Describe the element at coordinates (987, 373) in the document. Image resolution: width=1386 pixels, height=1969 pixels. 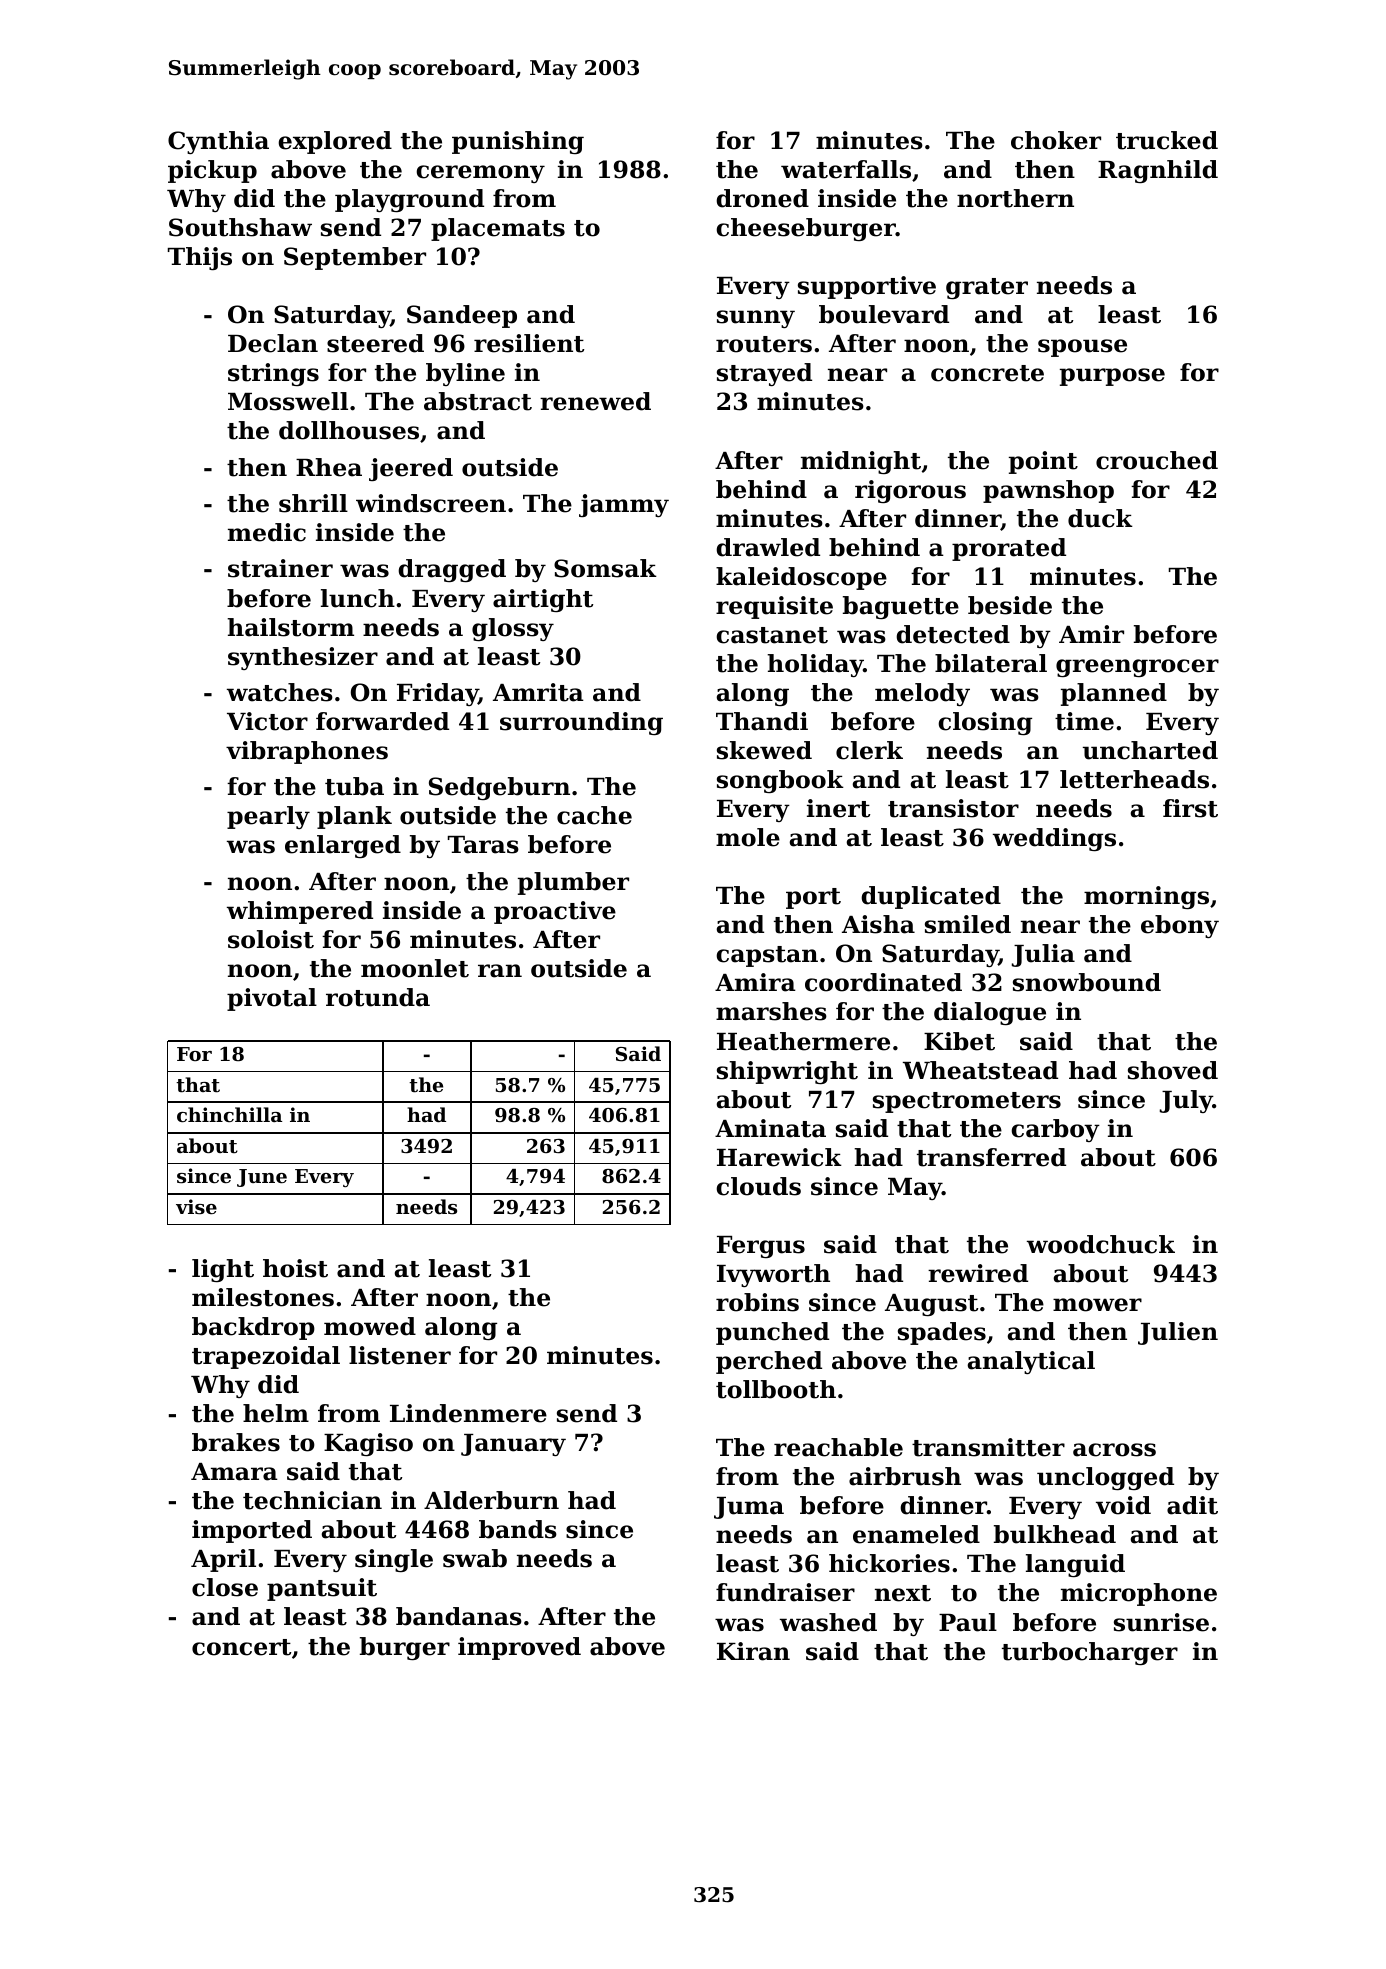
I see `concrete` at that location.
